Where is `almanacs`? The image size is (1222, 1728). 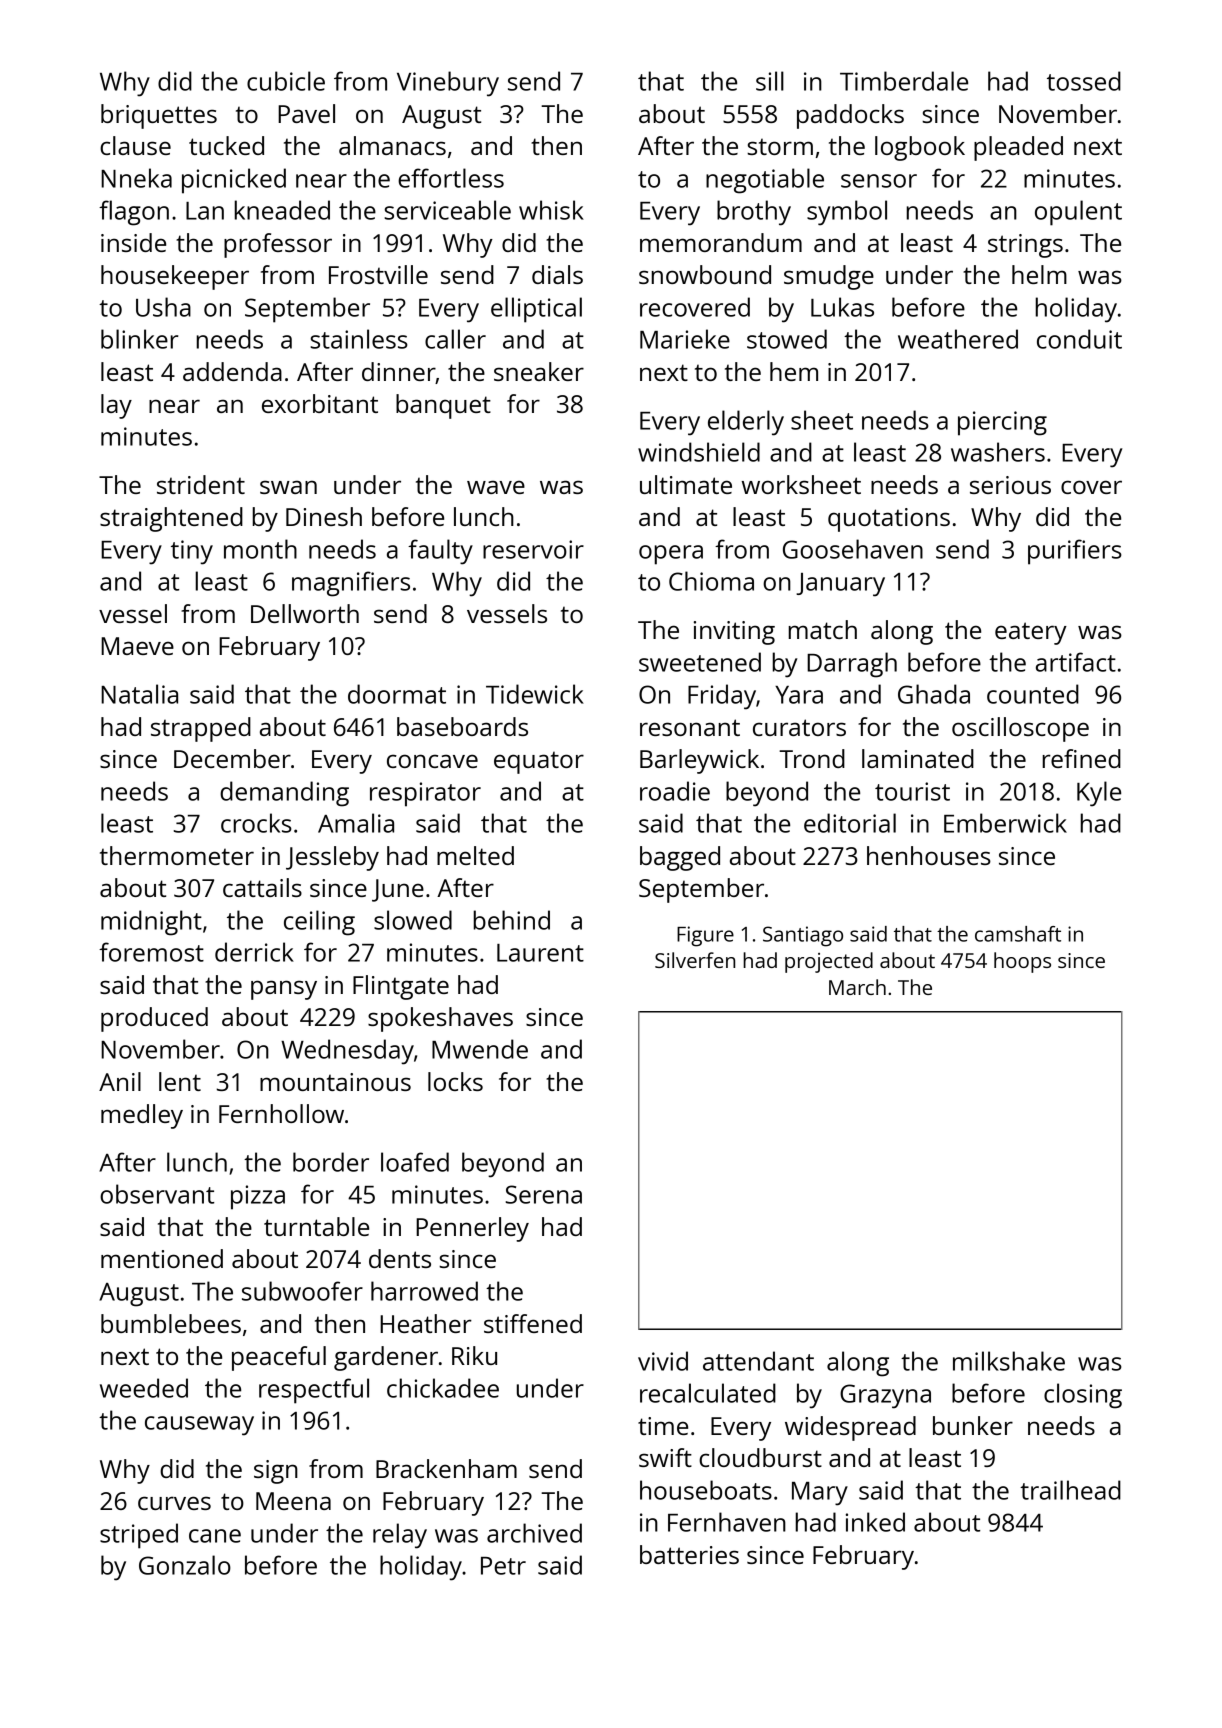
almanacs is located at coordinates (392, 145).
